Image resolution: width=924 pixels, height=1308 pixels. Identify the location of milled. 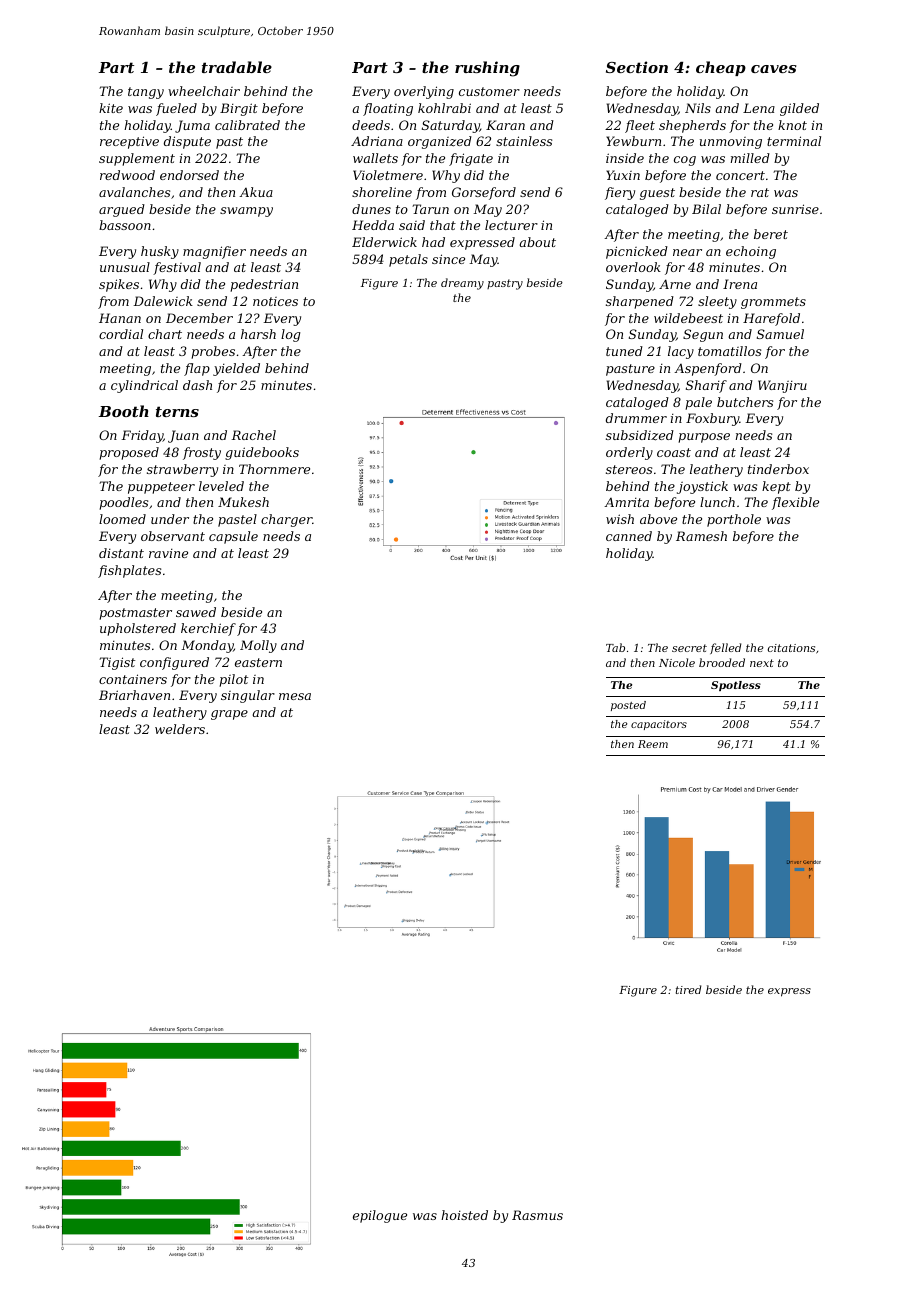
(750, 158).
